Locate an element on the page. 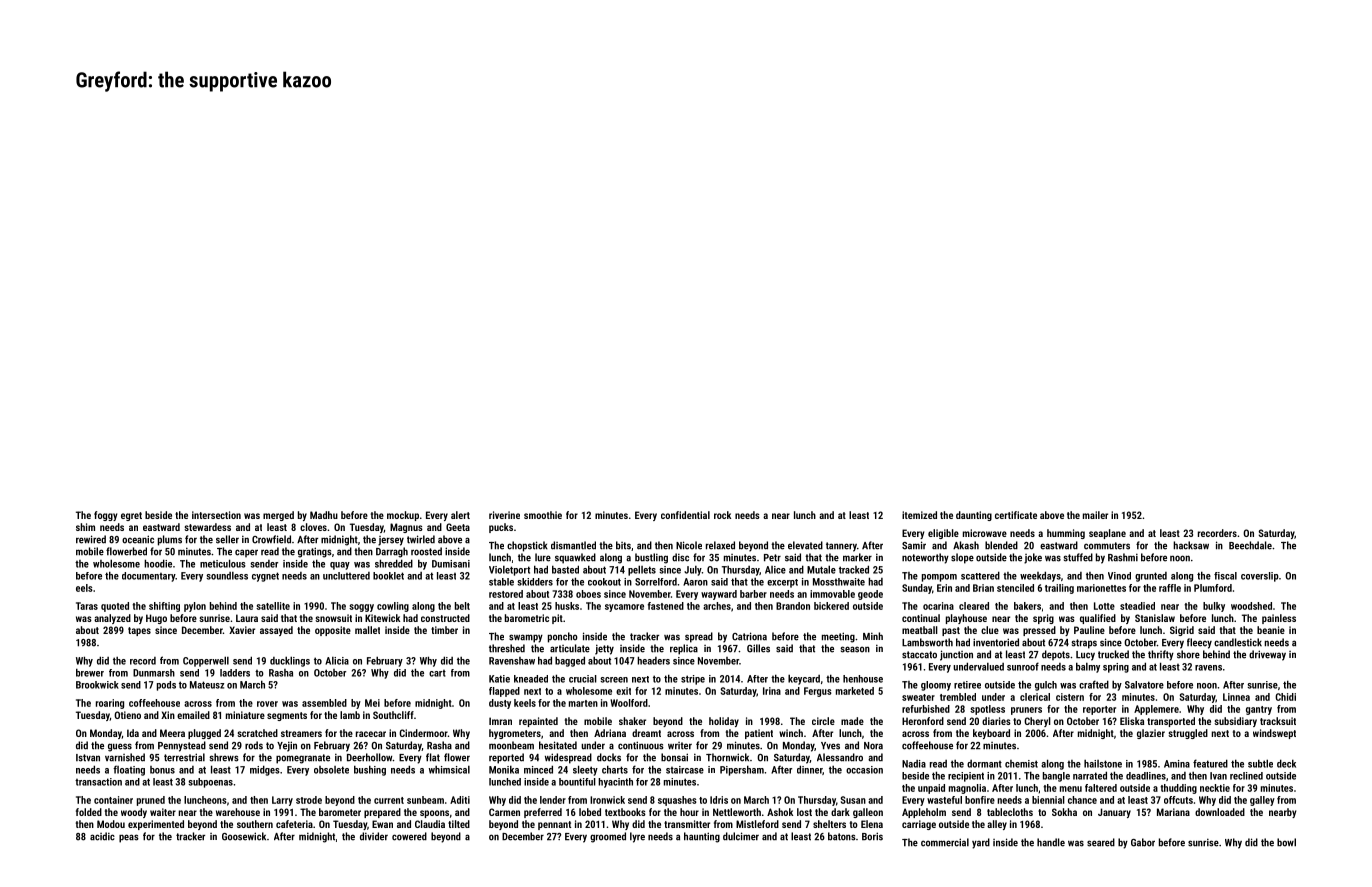 The width and height of the document is (1372, 887). chemist is located at coordinates (1021, 764).
